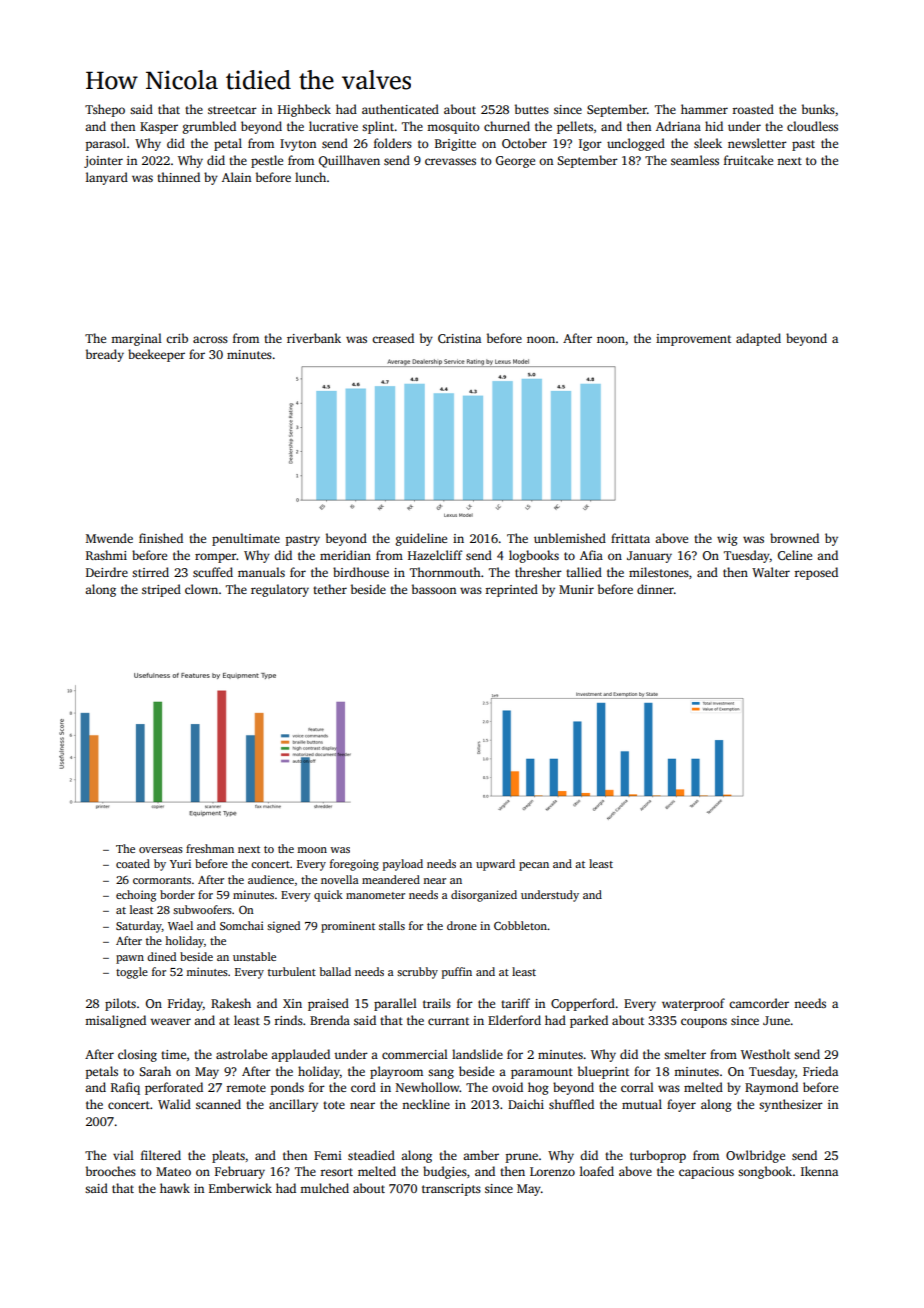 The image size is (924, 1308). Describe the element at coordinates (133, 863) in the screenshot. I see `coated` at that location.
